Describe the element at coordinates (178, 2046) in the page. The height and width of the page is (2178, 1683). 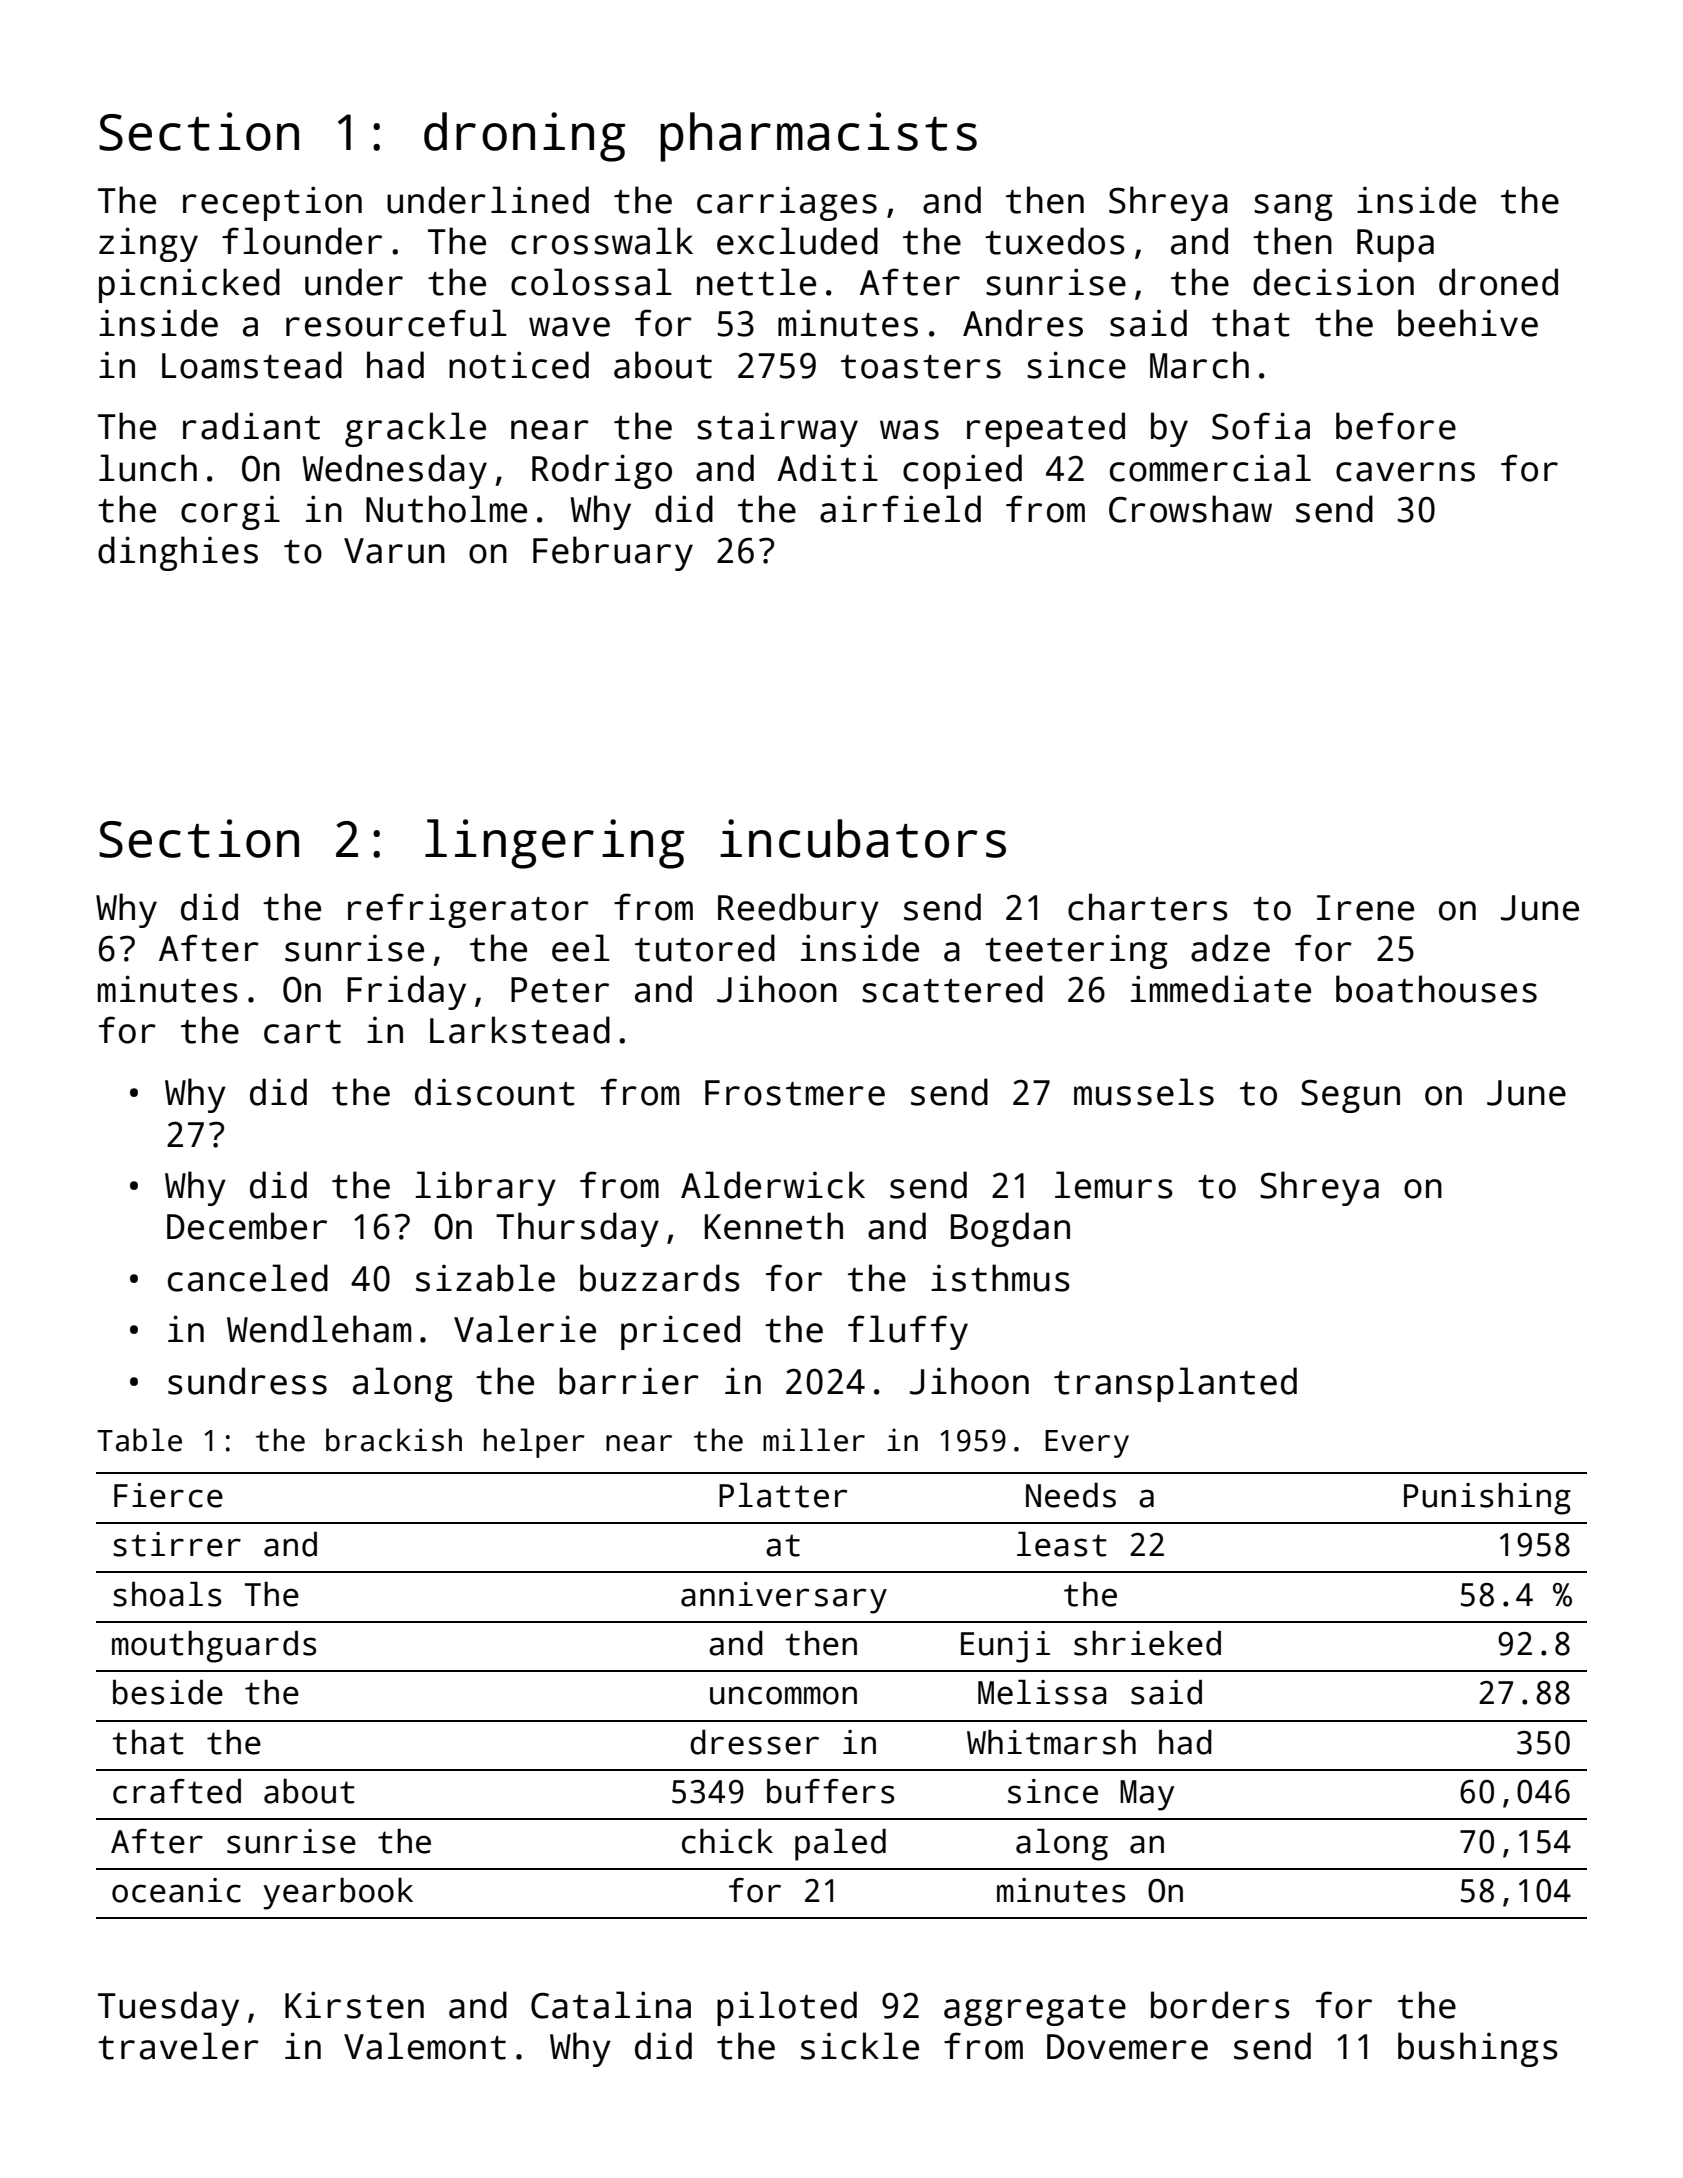
I see `traveler` at that location.
